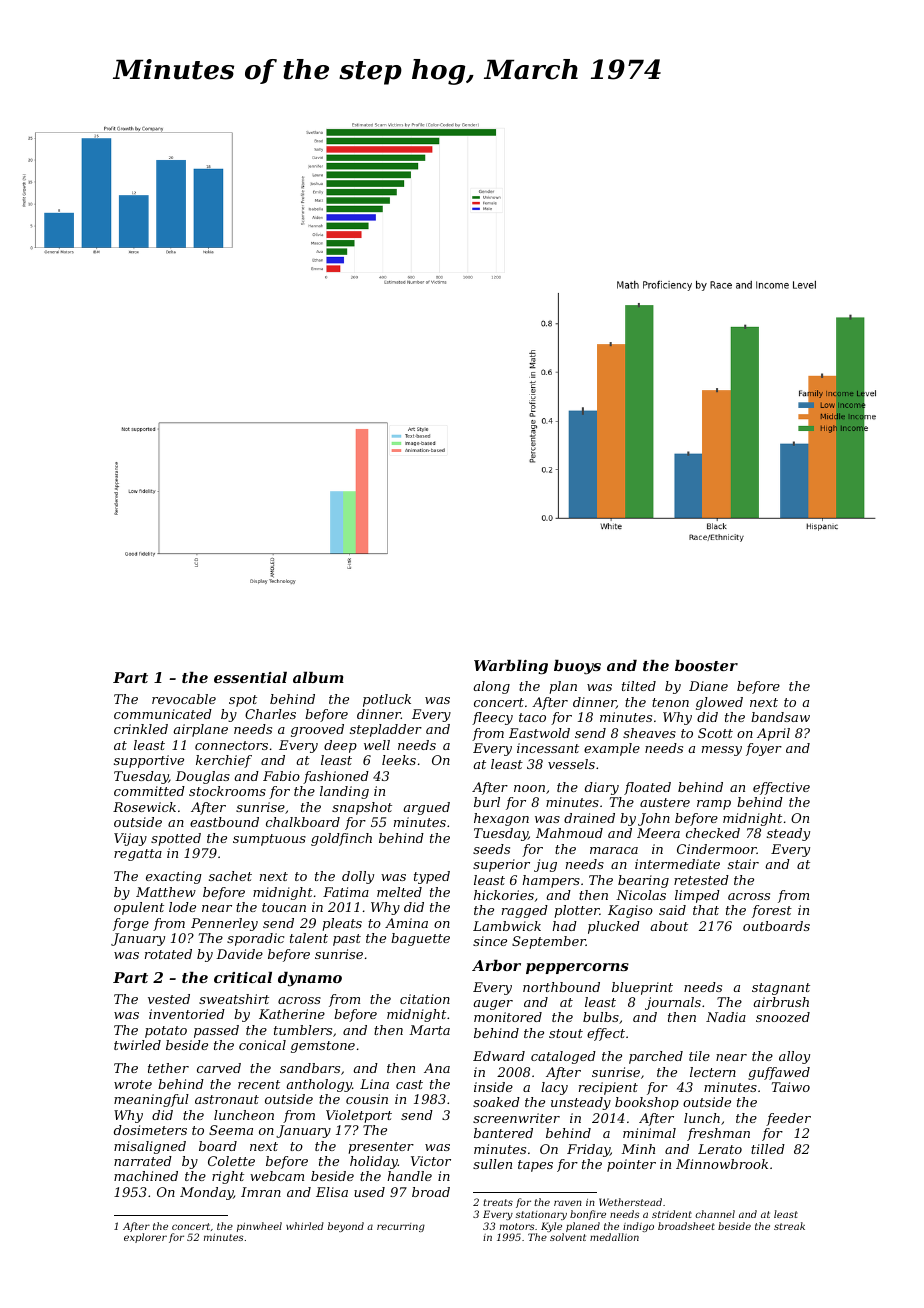 This page has height=1308, width=924. Describe the element at coordinates (539, 733) in the page. I see `Eastwold` at that location.
